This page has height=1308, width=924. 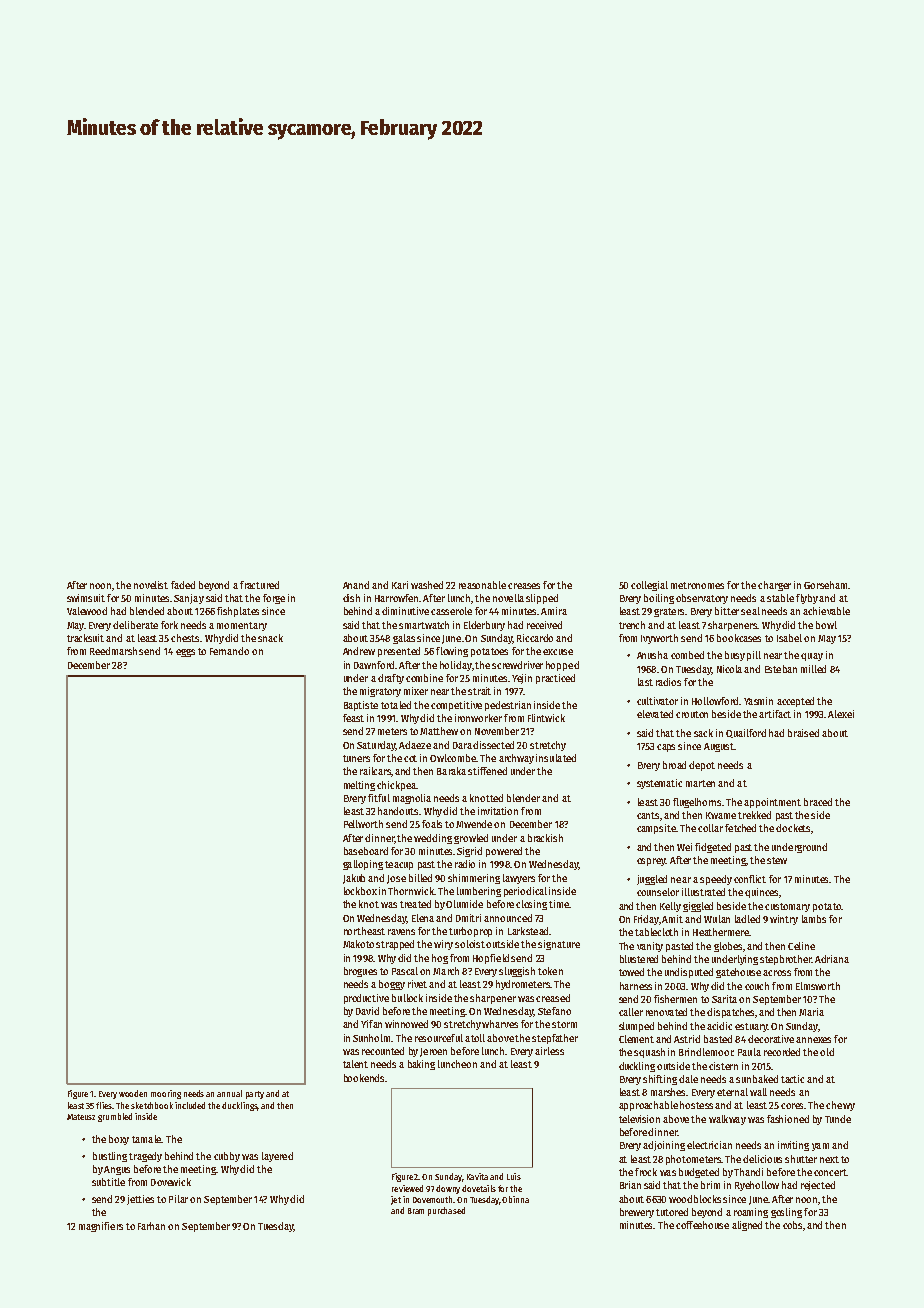 I want to click on March, so click(x=446, y=971).
